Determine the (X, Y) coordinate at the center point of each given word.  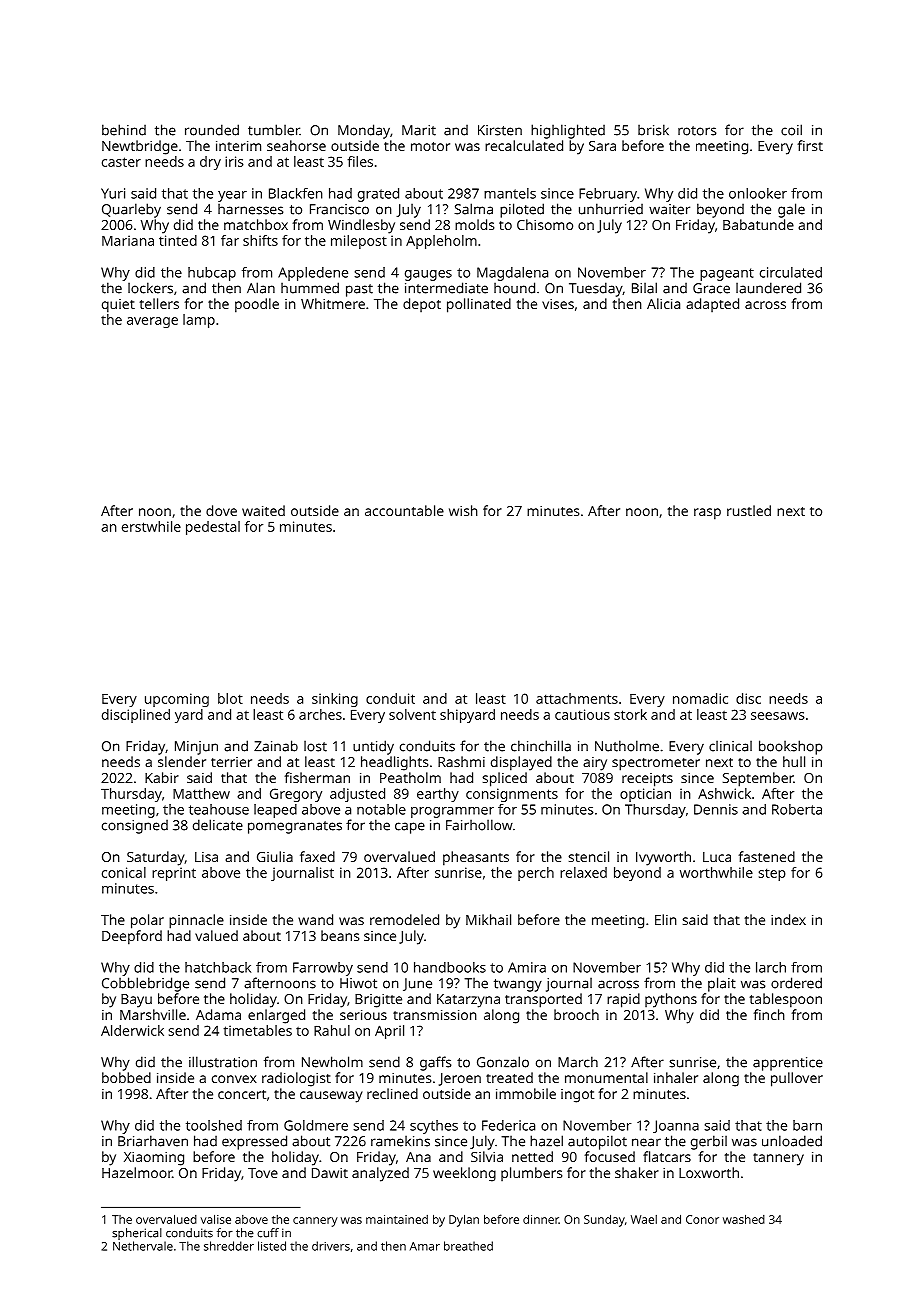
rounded (212, 130)
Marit (419, 130)
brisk (653, 130)
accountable (404, 510)
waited (263, 510)
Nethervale (143, 1246)
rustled (749, 510)
